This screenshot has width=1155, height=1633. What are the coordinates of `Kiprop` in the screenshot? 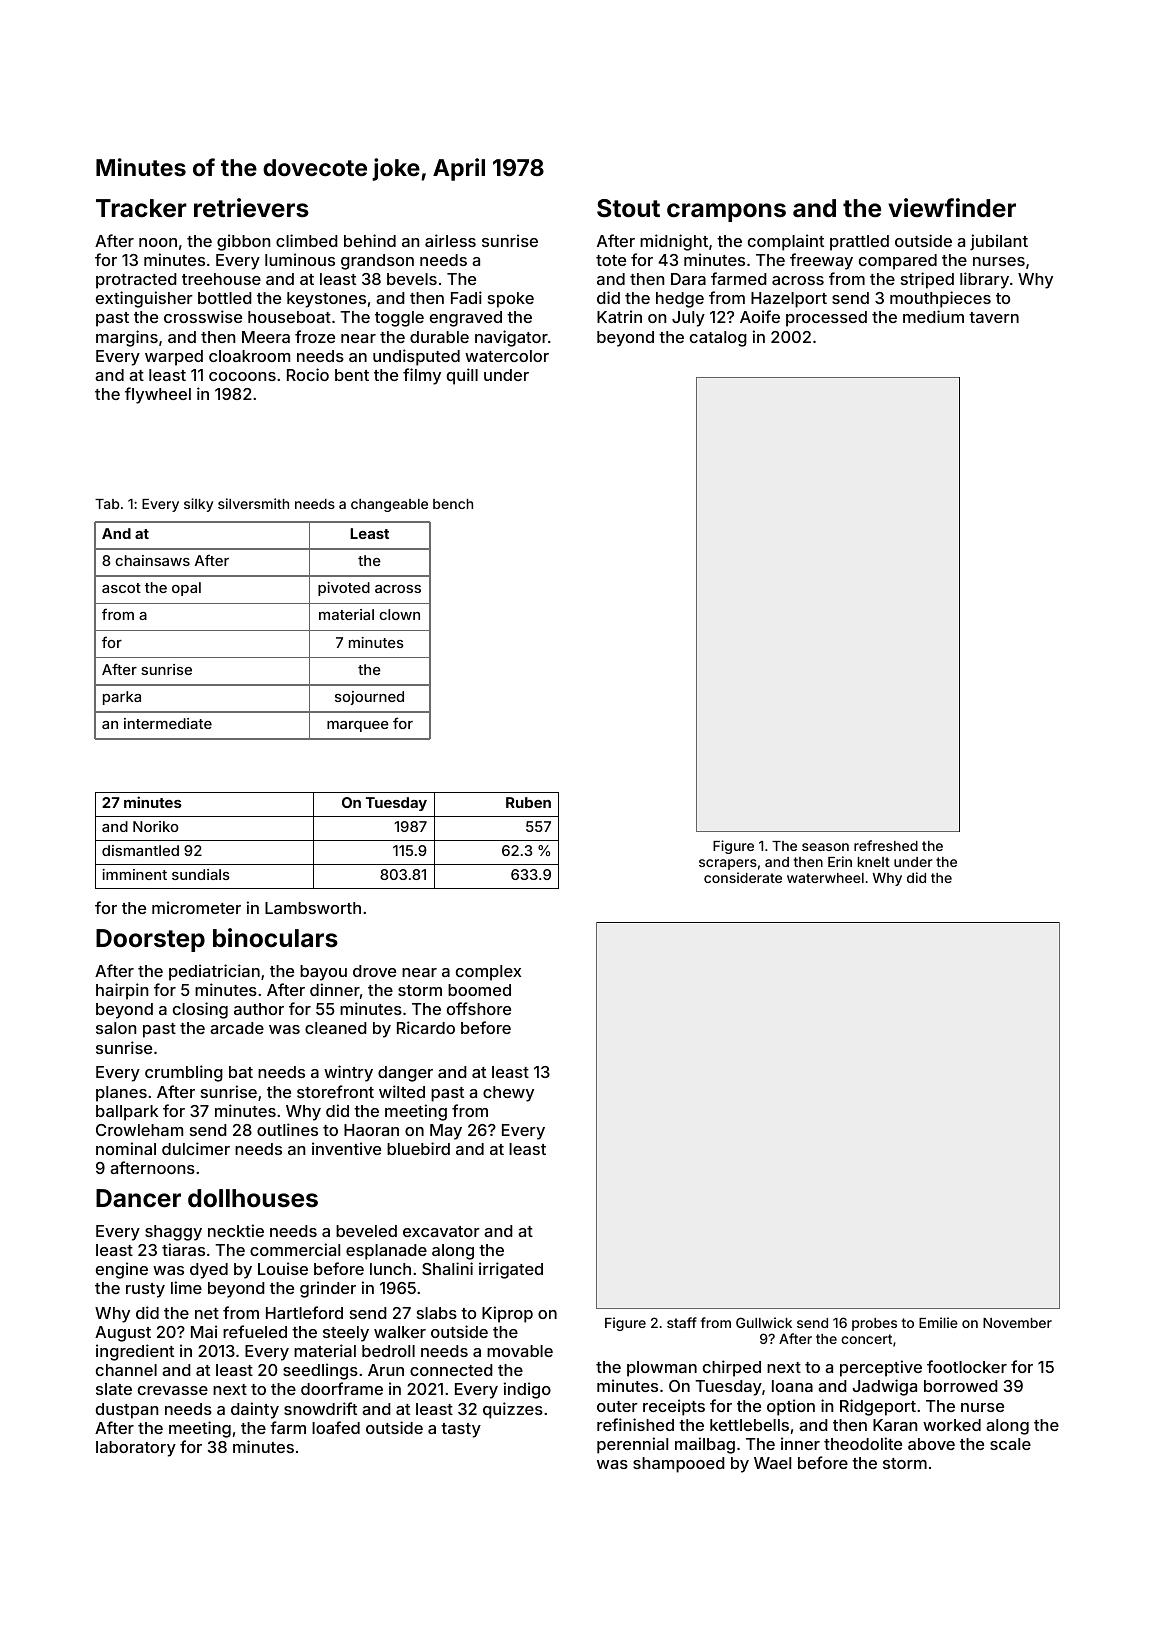 It's located at (507, 1314).
